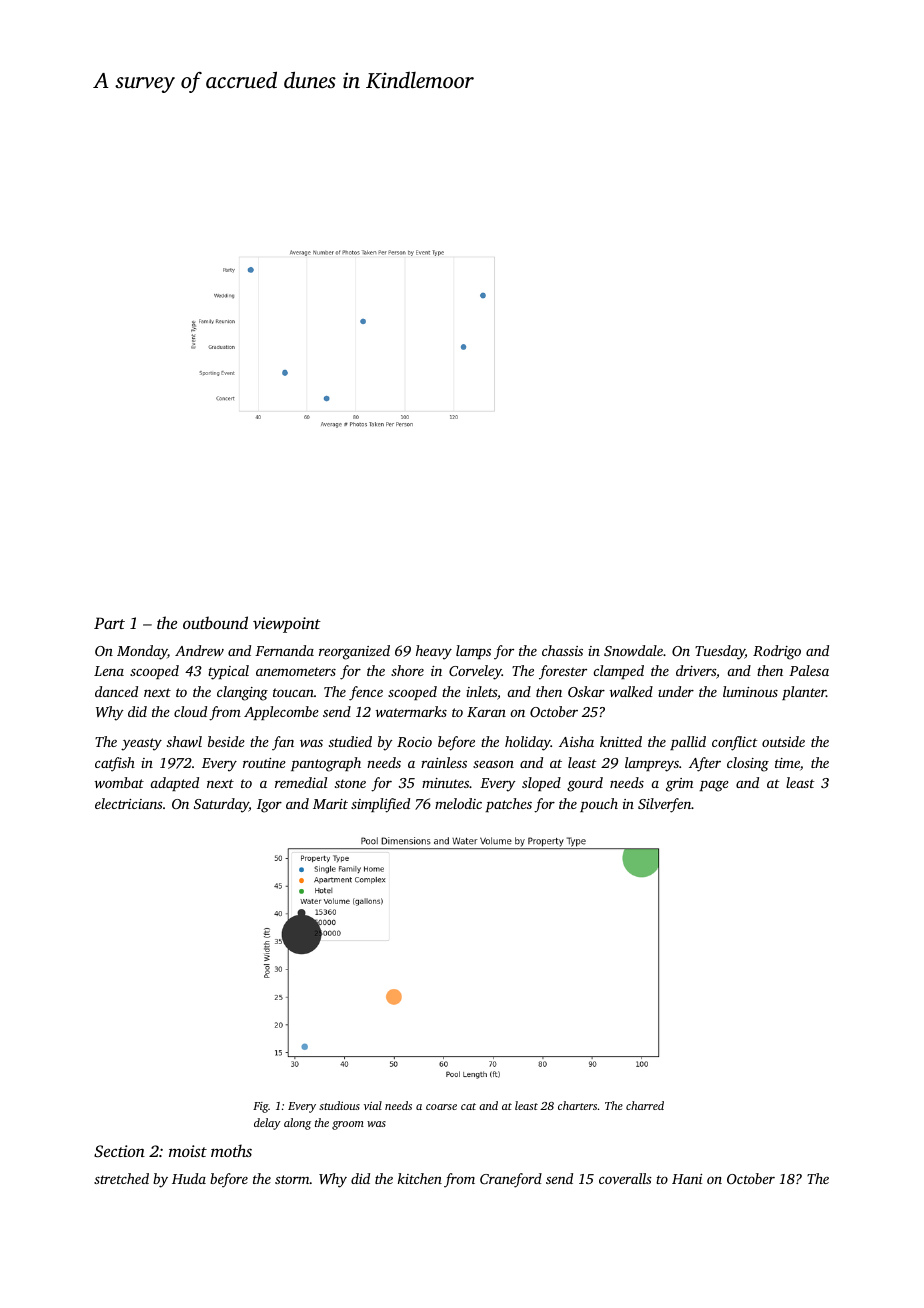 The image size is (924, 1308). What do you see at coordinates (174, 784) in the image?
I see `adapted` at bounding box center [174, 784].
